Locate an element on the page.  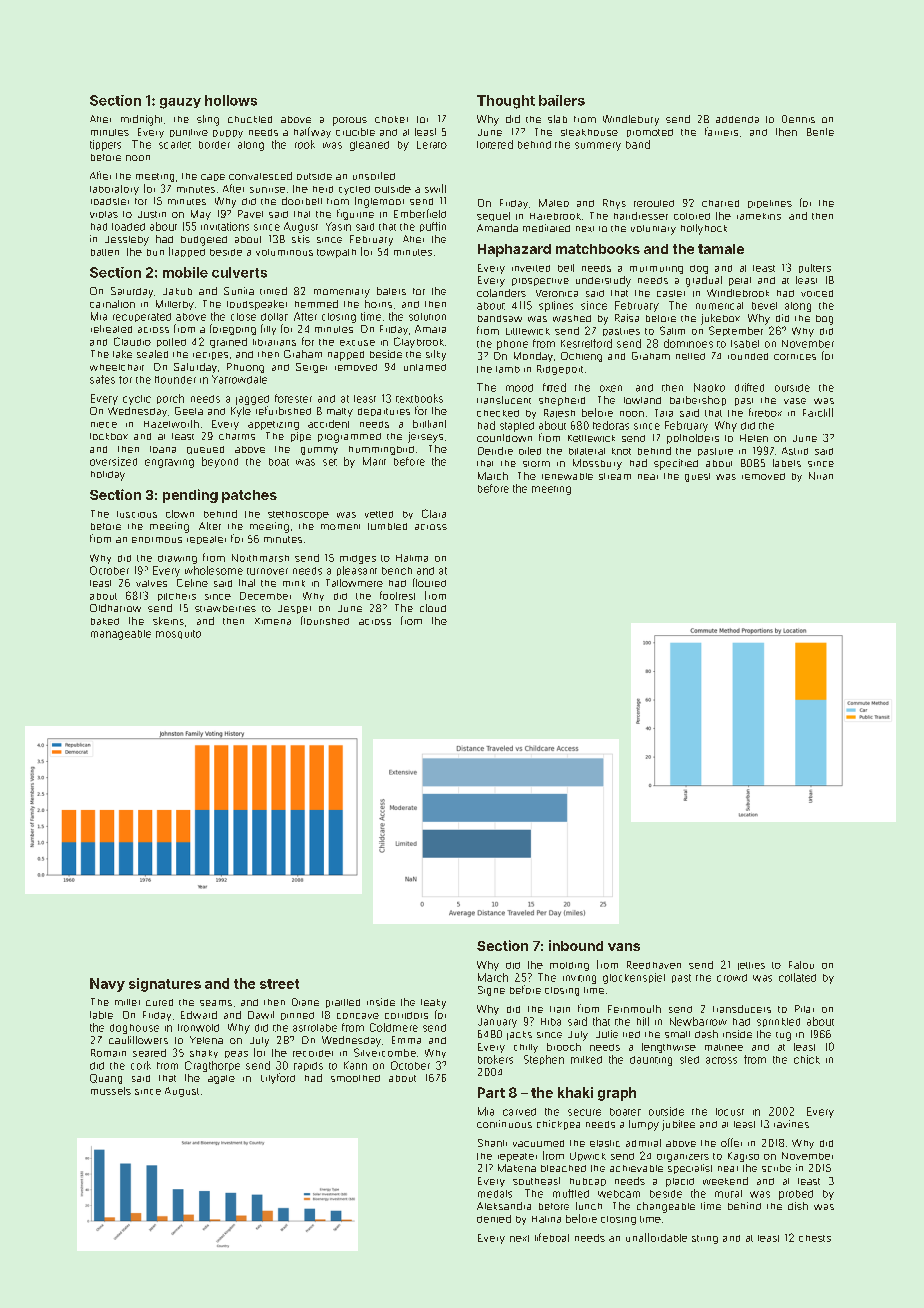
Astrid is located at coordinates (795, 451).
